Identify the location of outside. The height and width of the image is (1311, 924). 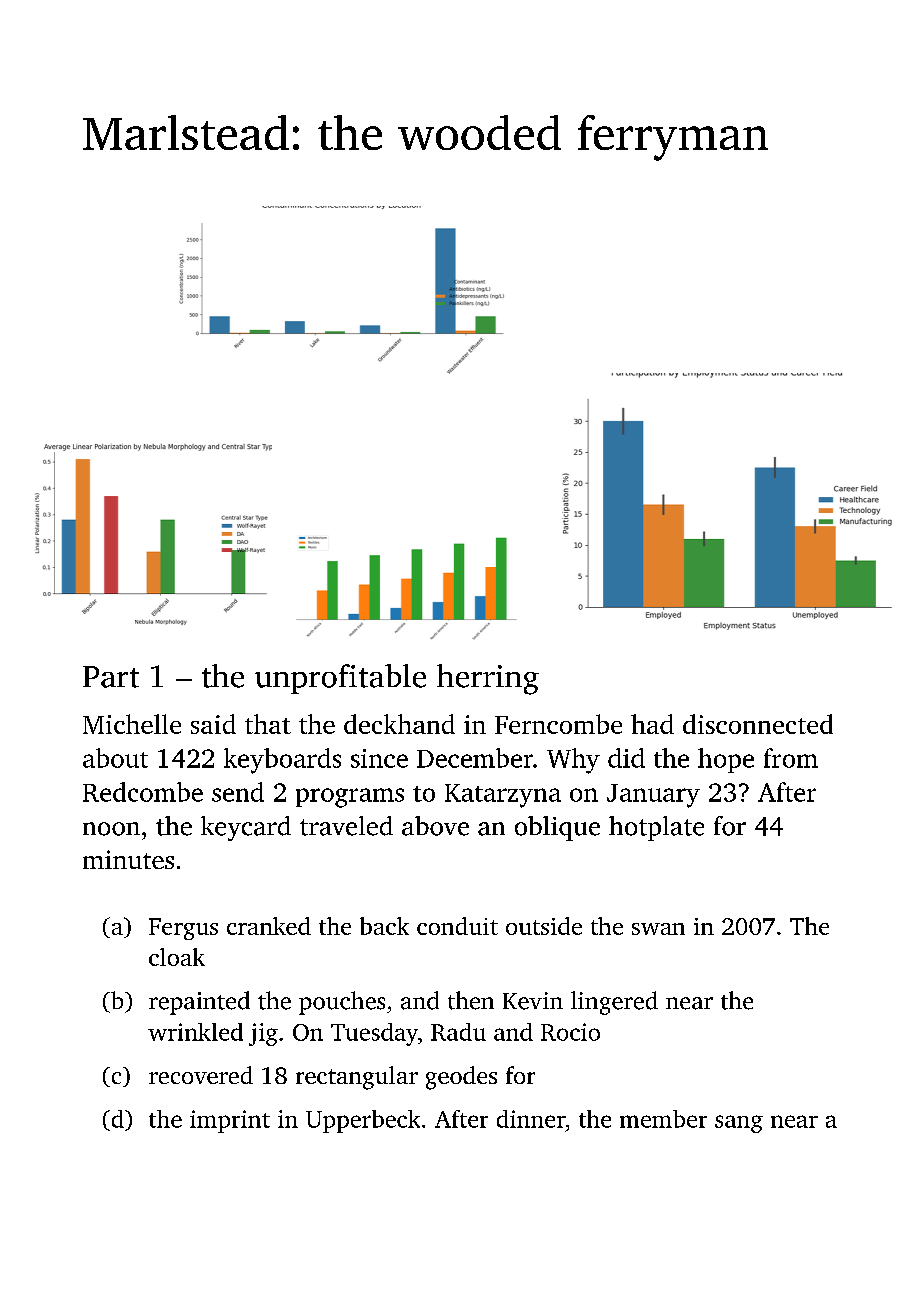
(544, 926).
